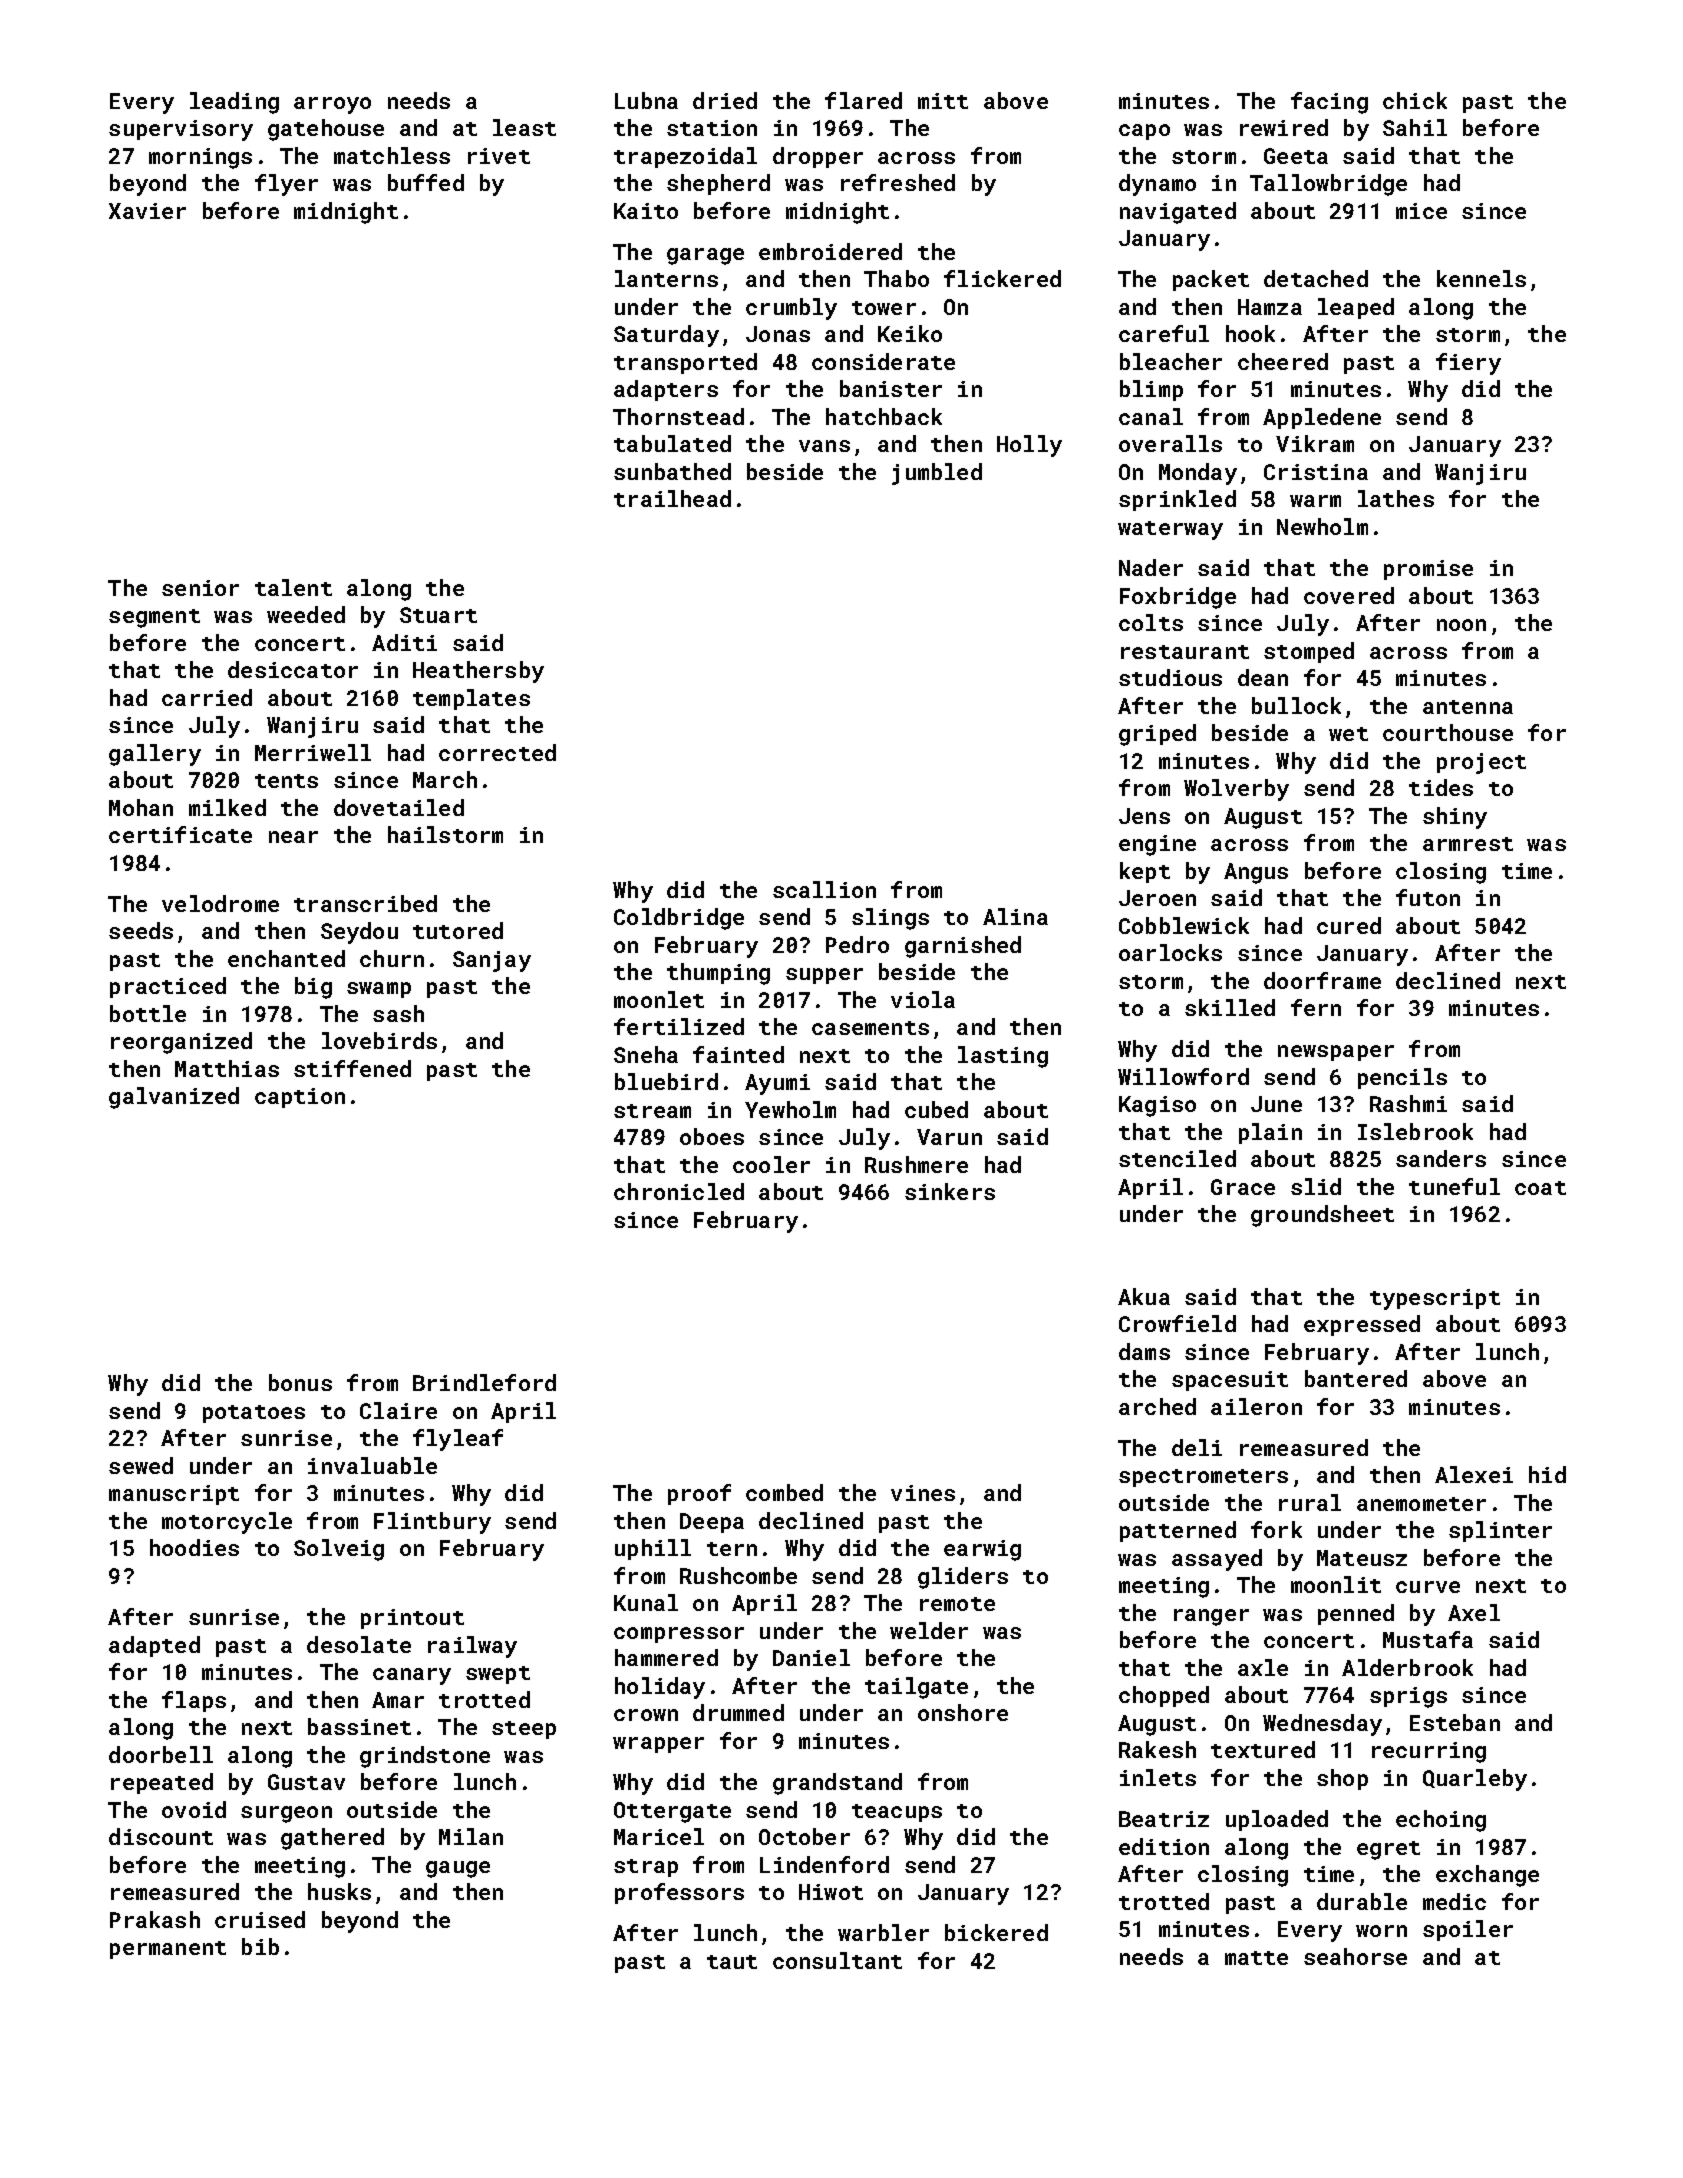  Describe the element at coordinates (718, 184) in the page. I see `shepherd` at that location.
